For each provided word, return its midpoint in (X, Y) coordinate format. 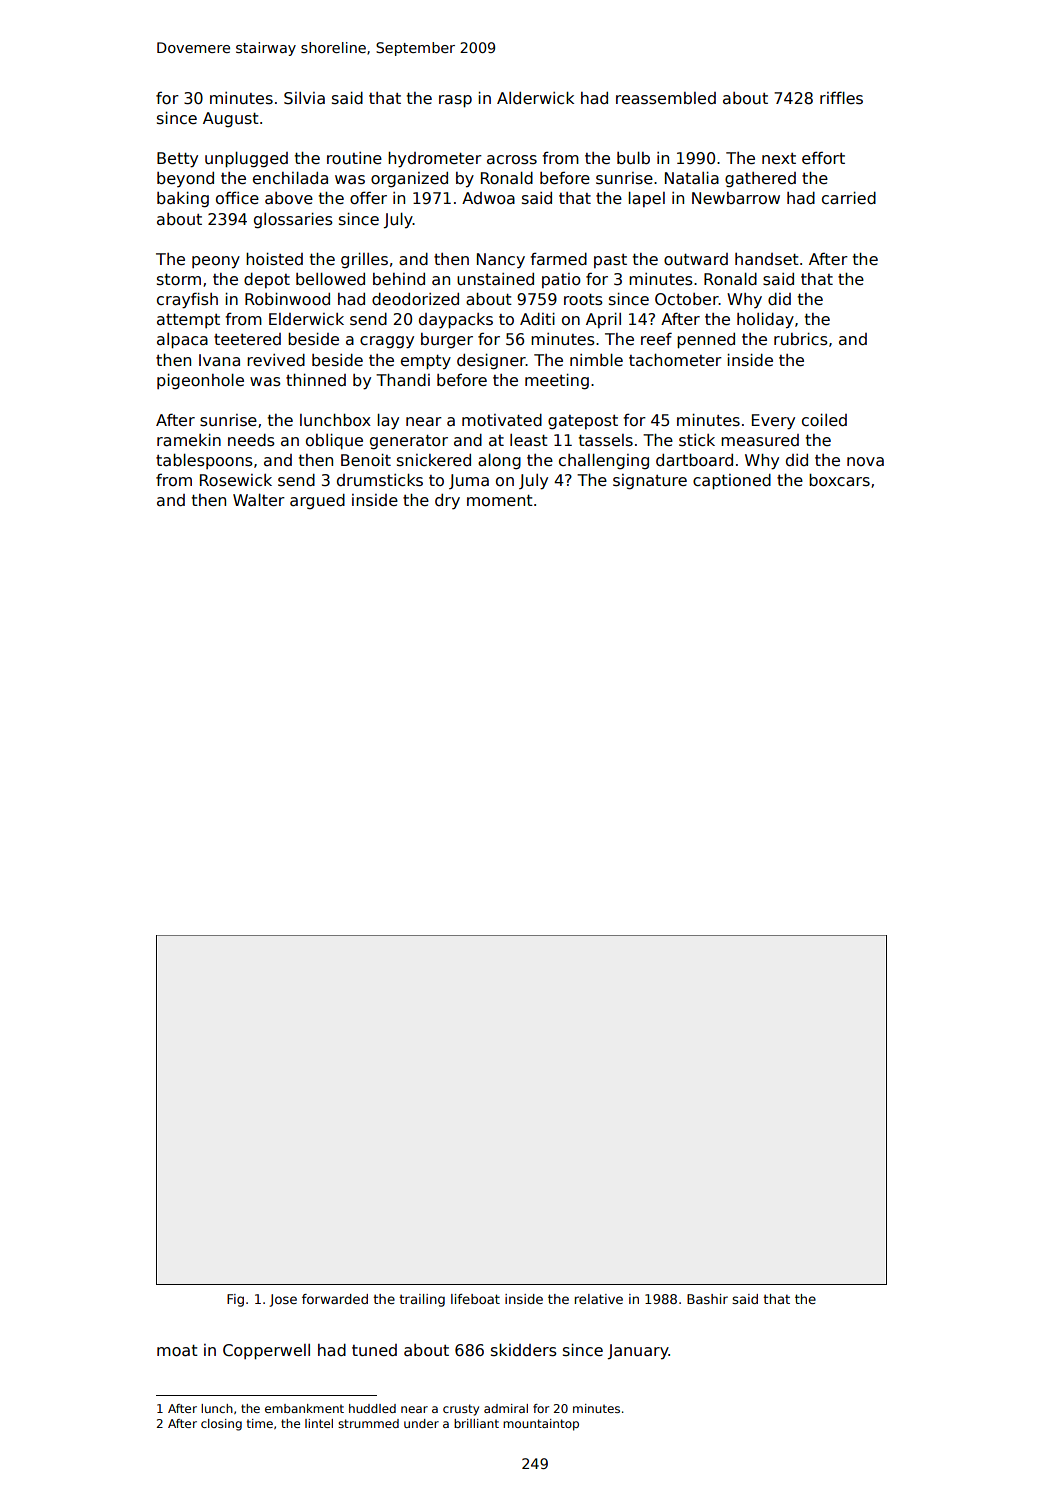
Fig (235, 1300)
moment (500, 500)
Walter (259, 500)
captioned (732, 482)
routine (354, 158)
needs (251, 440)
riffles (841, 98)
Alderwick (535, 98)
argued (317, 502)
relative (599, 1299)
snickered (434, 460)
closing (221, 1425)
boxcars (839, 480)
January (638, 1352)
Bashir (707, 1299)
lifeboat (475, 1299)
